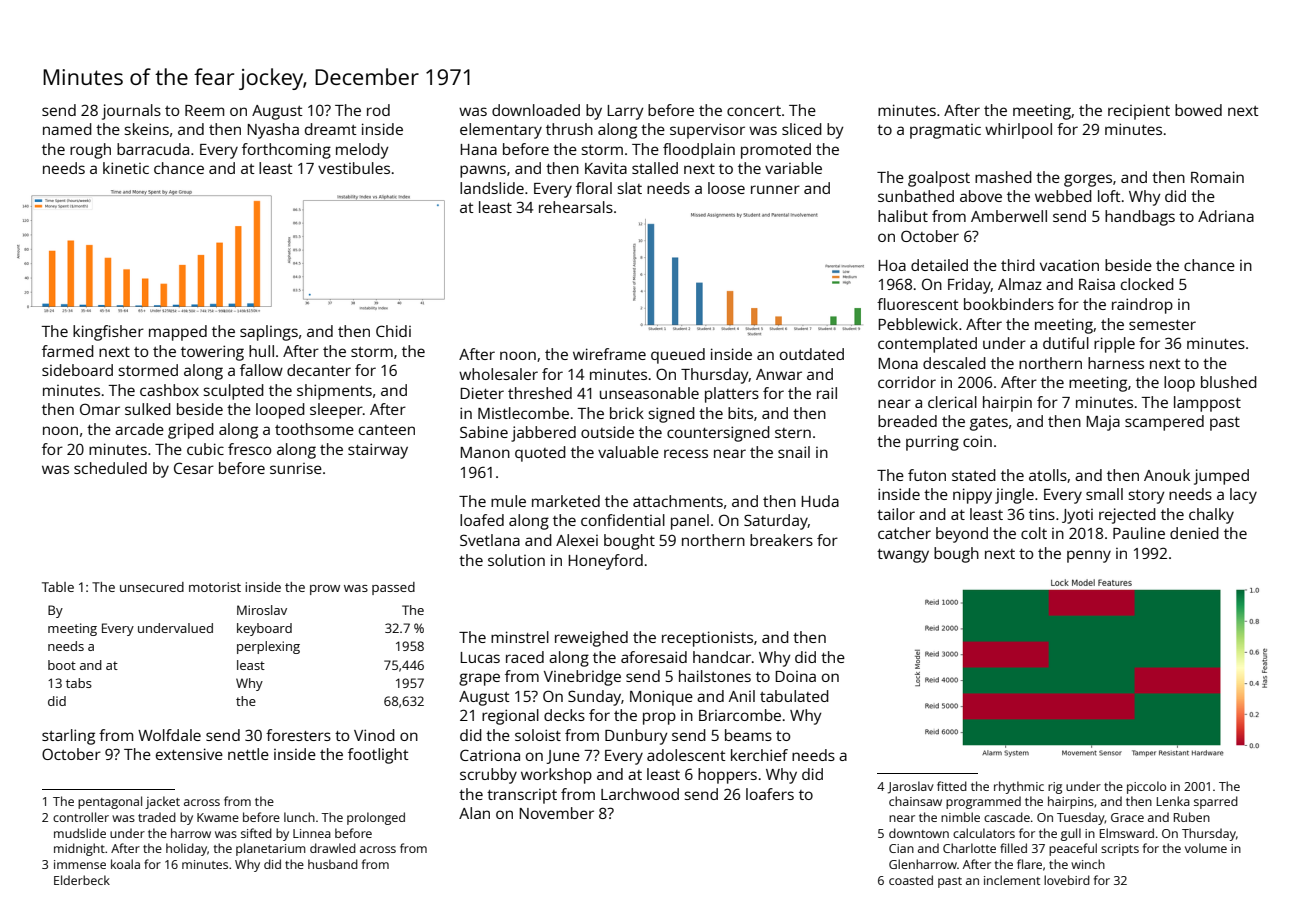 The width and height of the screenshot is (1308, 924). What do you see at coordinates (820, 501) in the screenshot?
I see `Huda` at bounding box center [820, 501].
